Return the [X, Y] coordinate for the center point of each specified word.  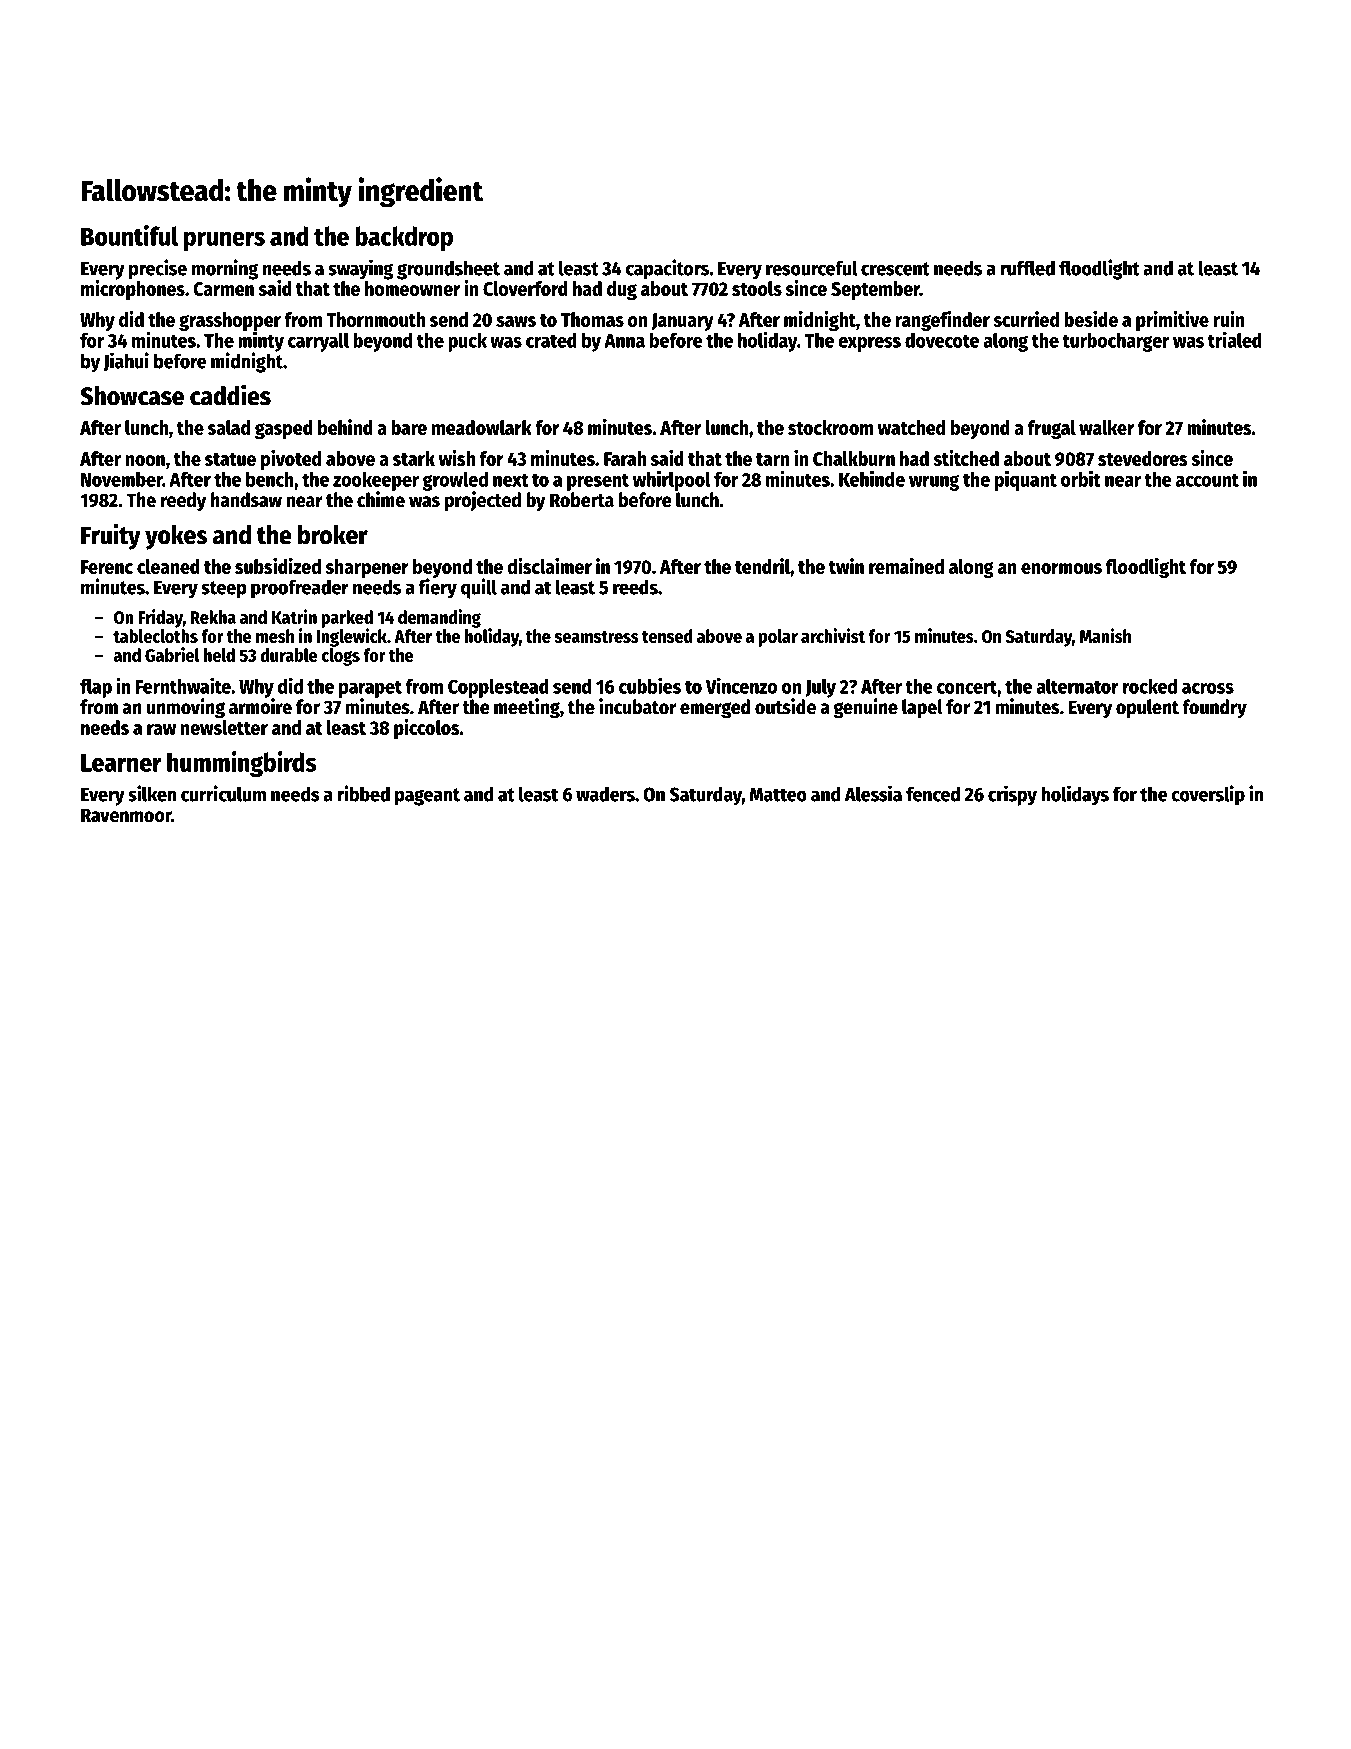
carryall [318, 342]
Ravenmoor [126, 815]
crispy [1012, 795]
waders [605, 794]
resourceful [812, 268]
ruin [1229, 319]
